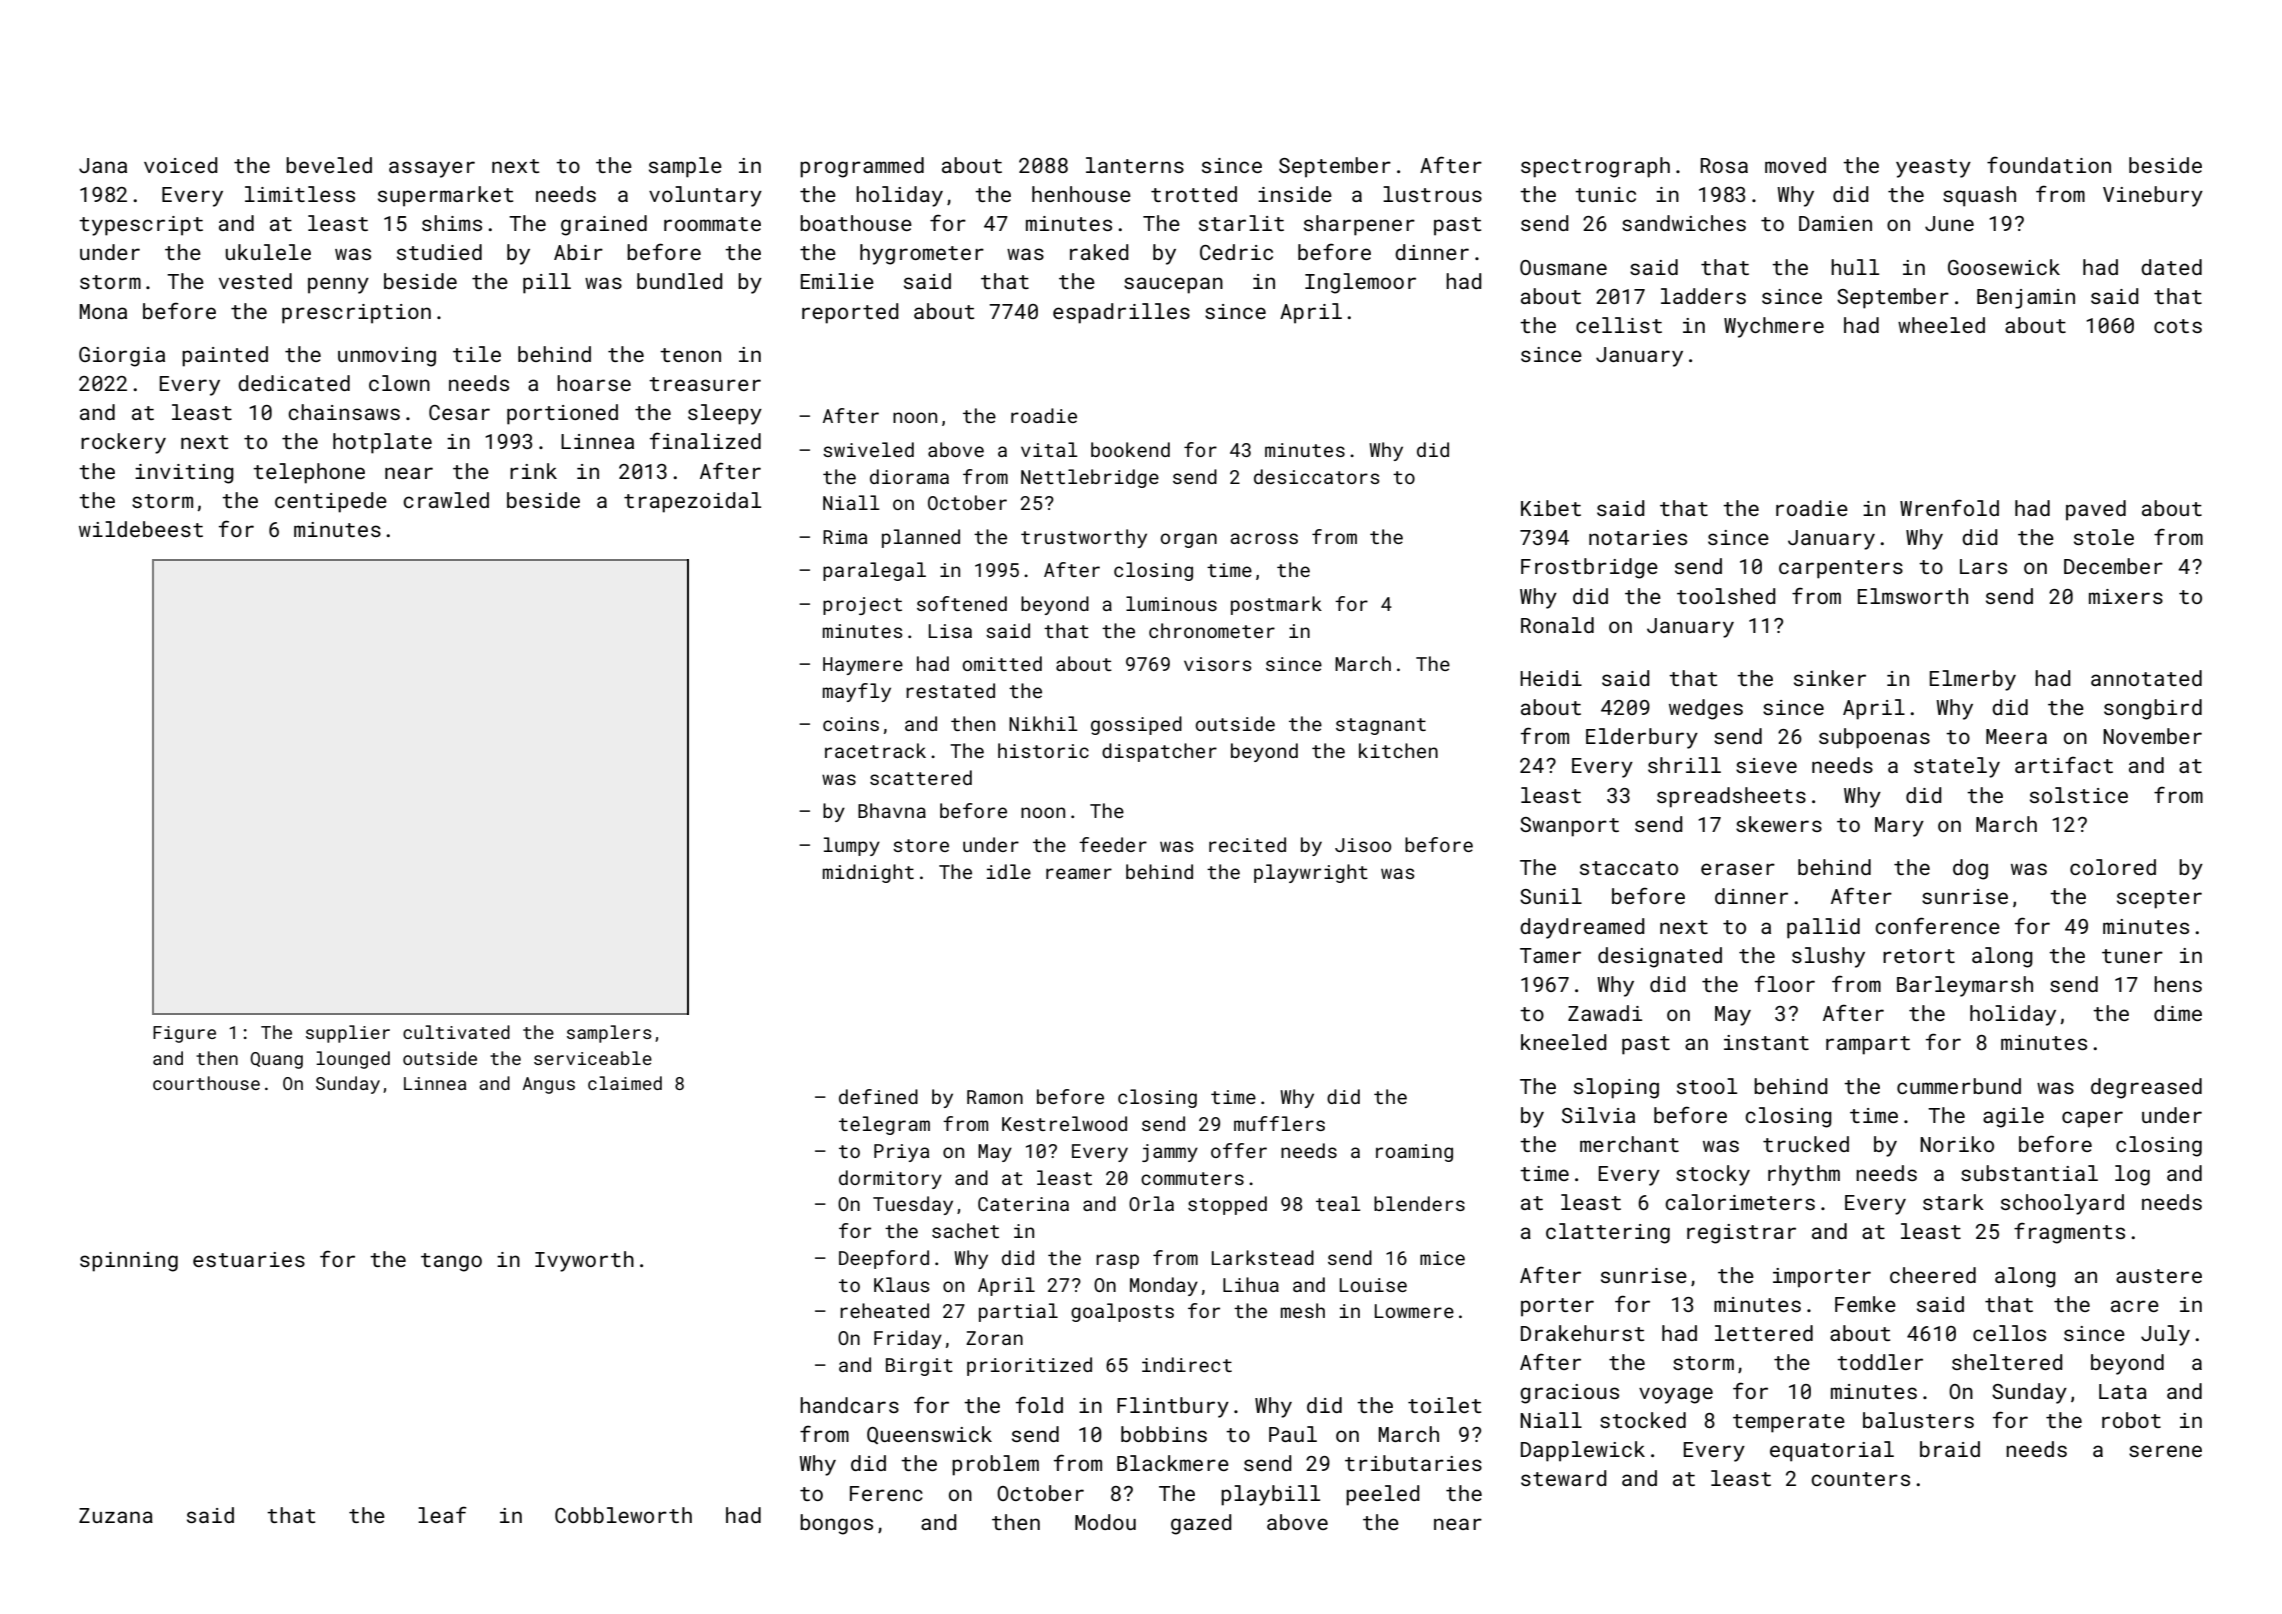 Image resolution: width=2282 pixels, height=1614 pixels. I want to click on toddler, so click(1880, 1362).
